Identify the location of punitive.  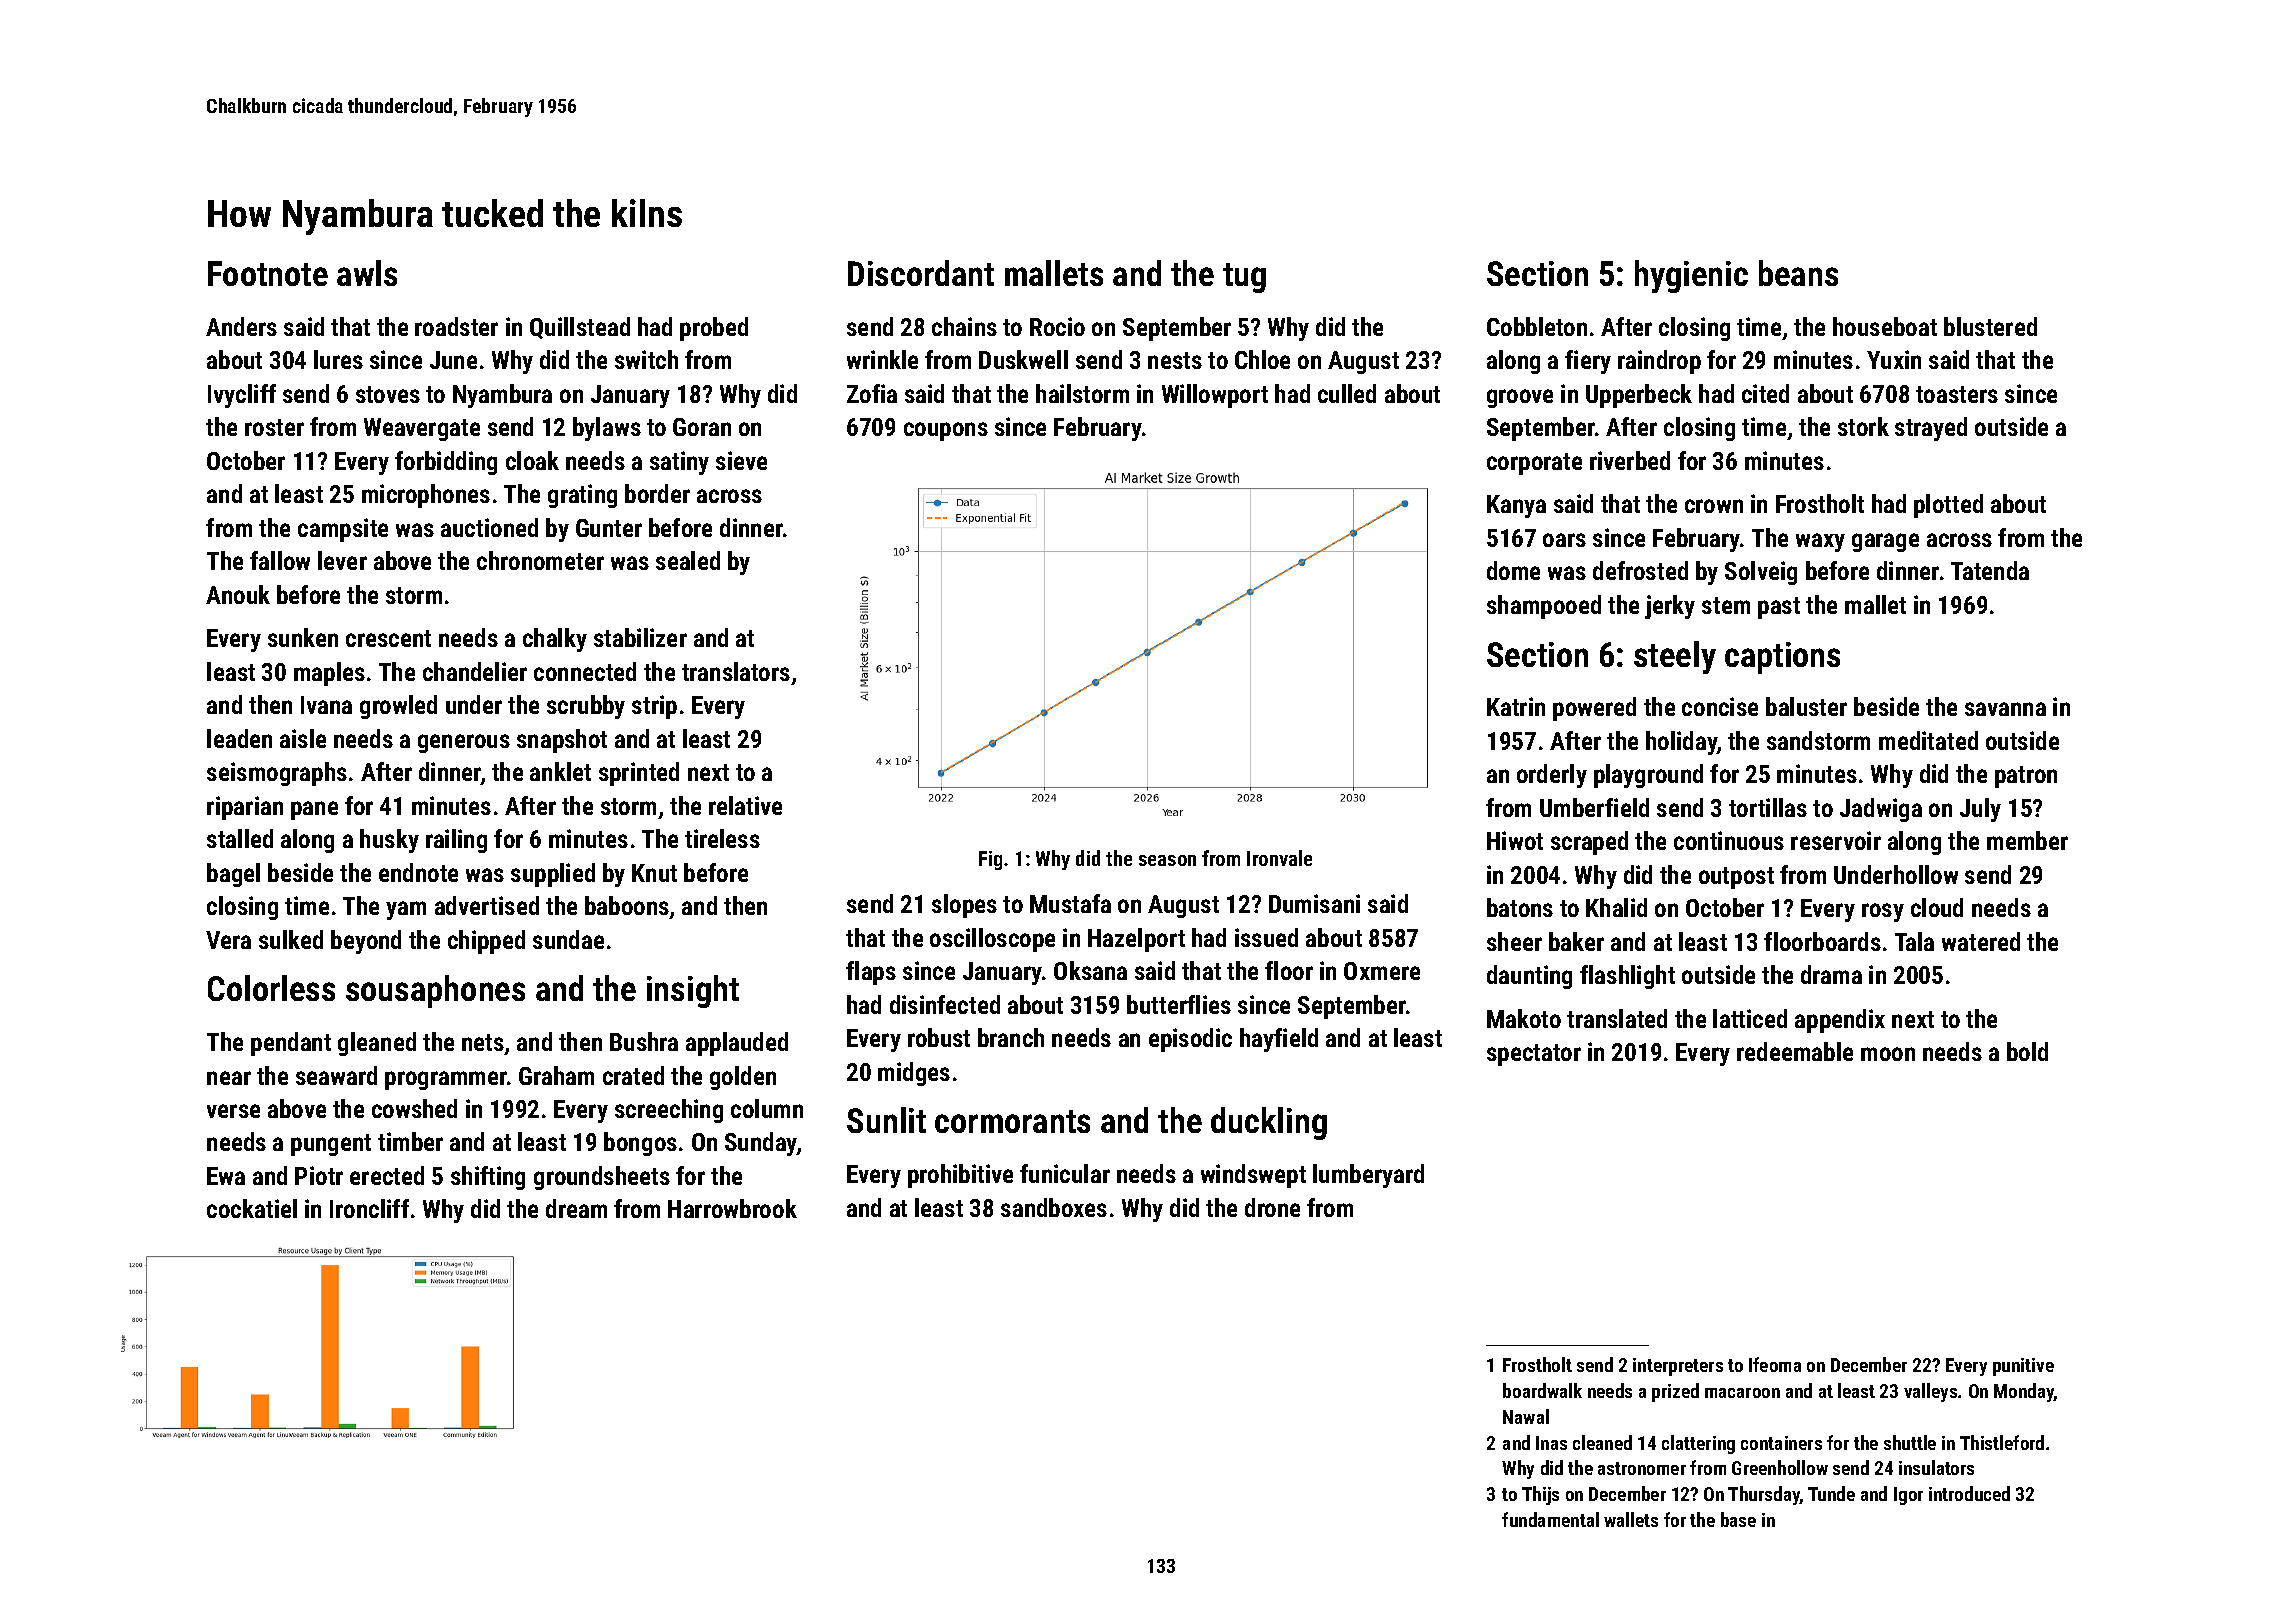
(2023, 1367).
